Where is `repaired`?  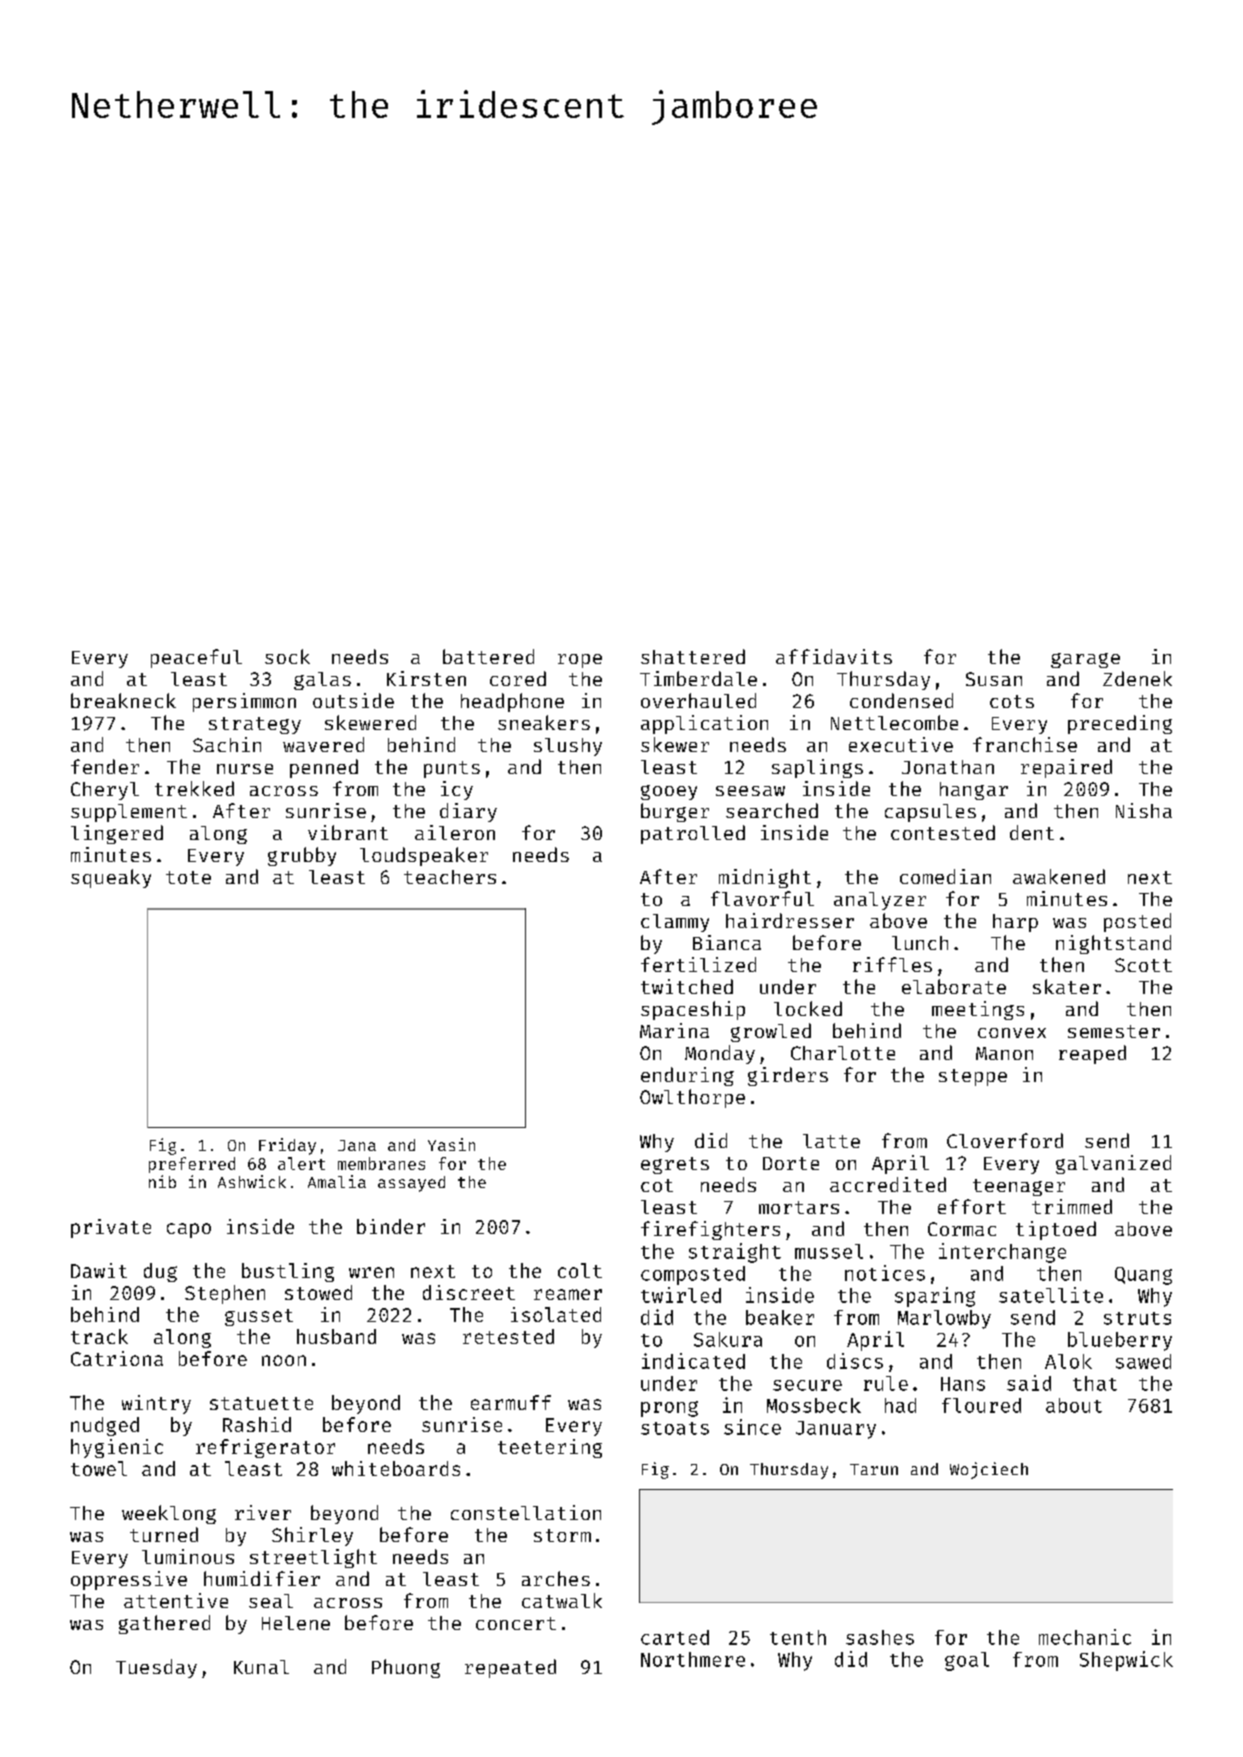
repaired is located at coordinates (1066, 768).
